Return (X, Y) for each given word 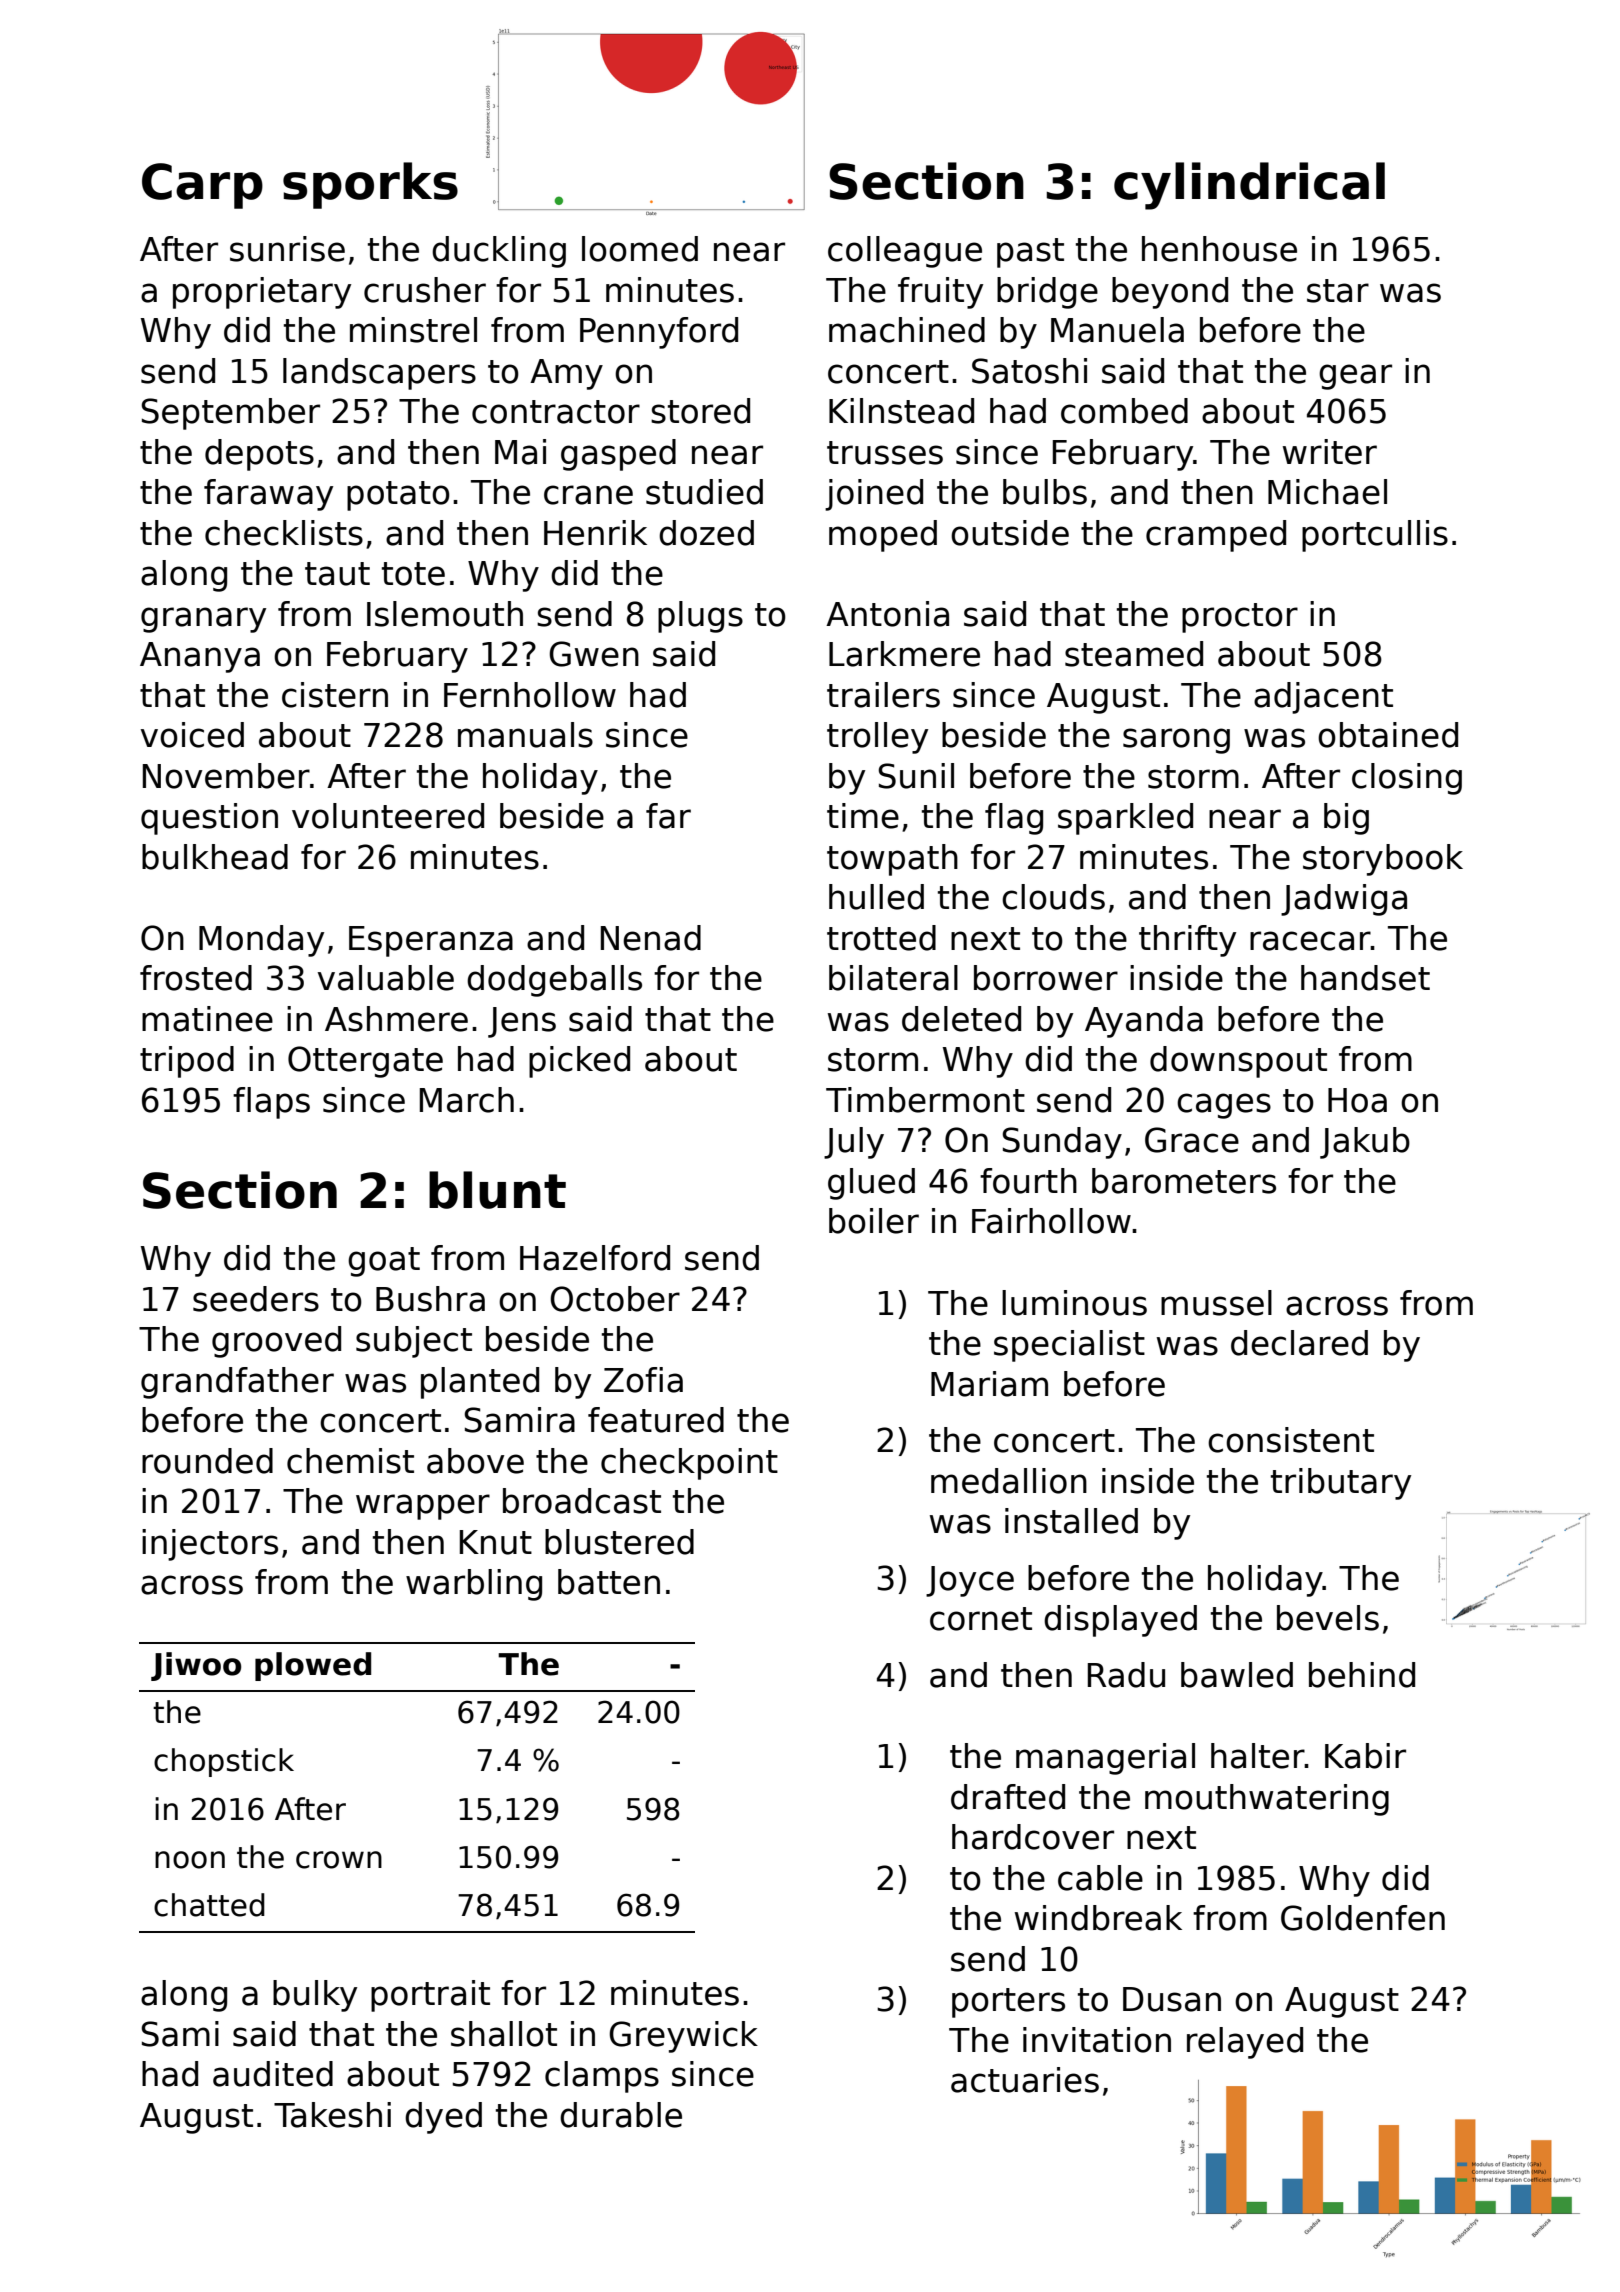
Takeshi (332, 2115)
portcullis (1375, 536)
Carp (202, 186)
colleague (905, 252)
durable (621, 2115)
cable (1100, 1878)
